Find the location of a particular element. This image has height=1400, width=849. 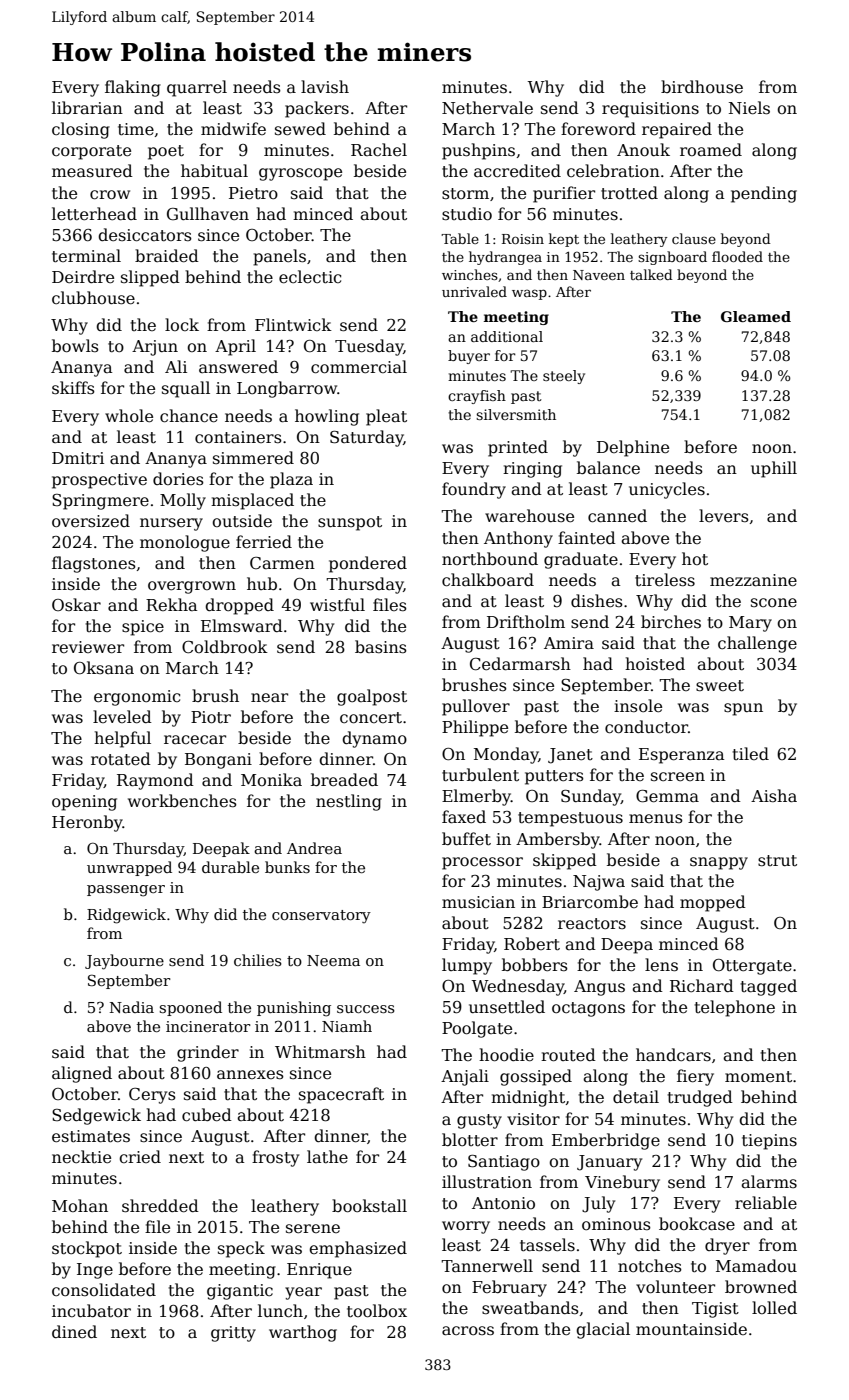

dined is located at coordinates (74, 1332).
